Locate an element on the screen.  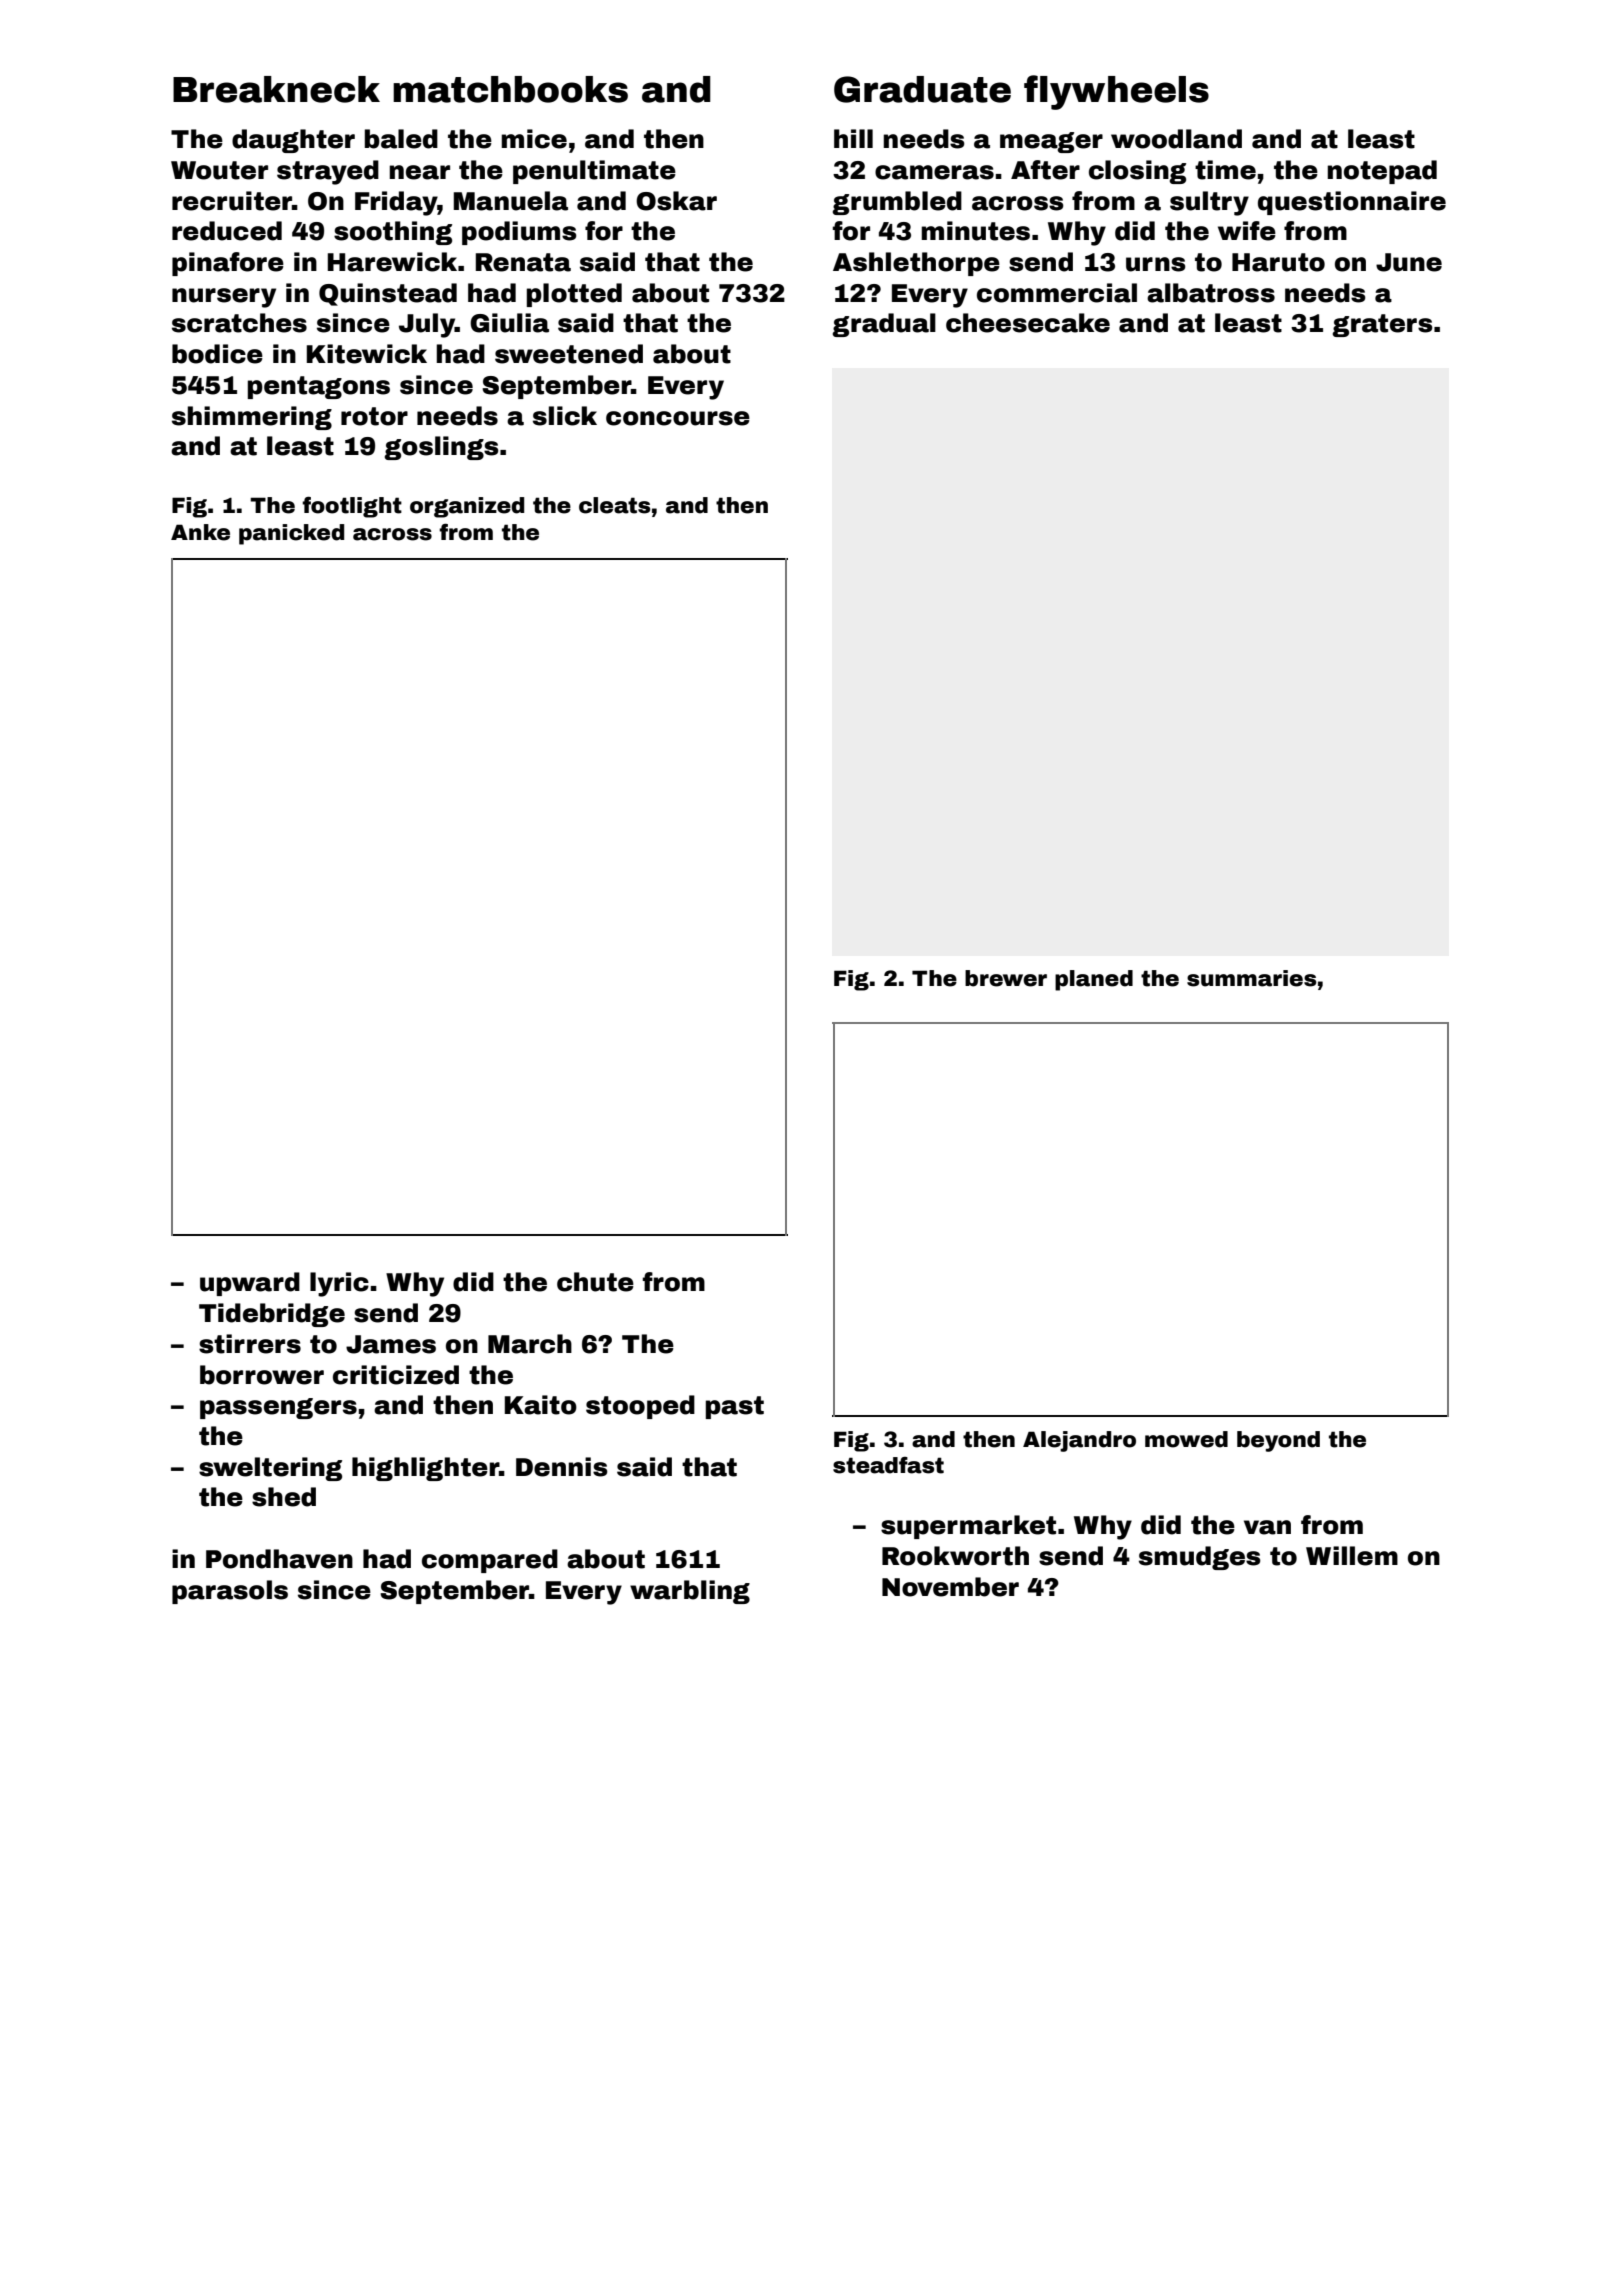
pinafore is located at coordinates (228, 264).
